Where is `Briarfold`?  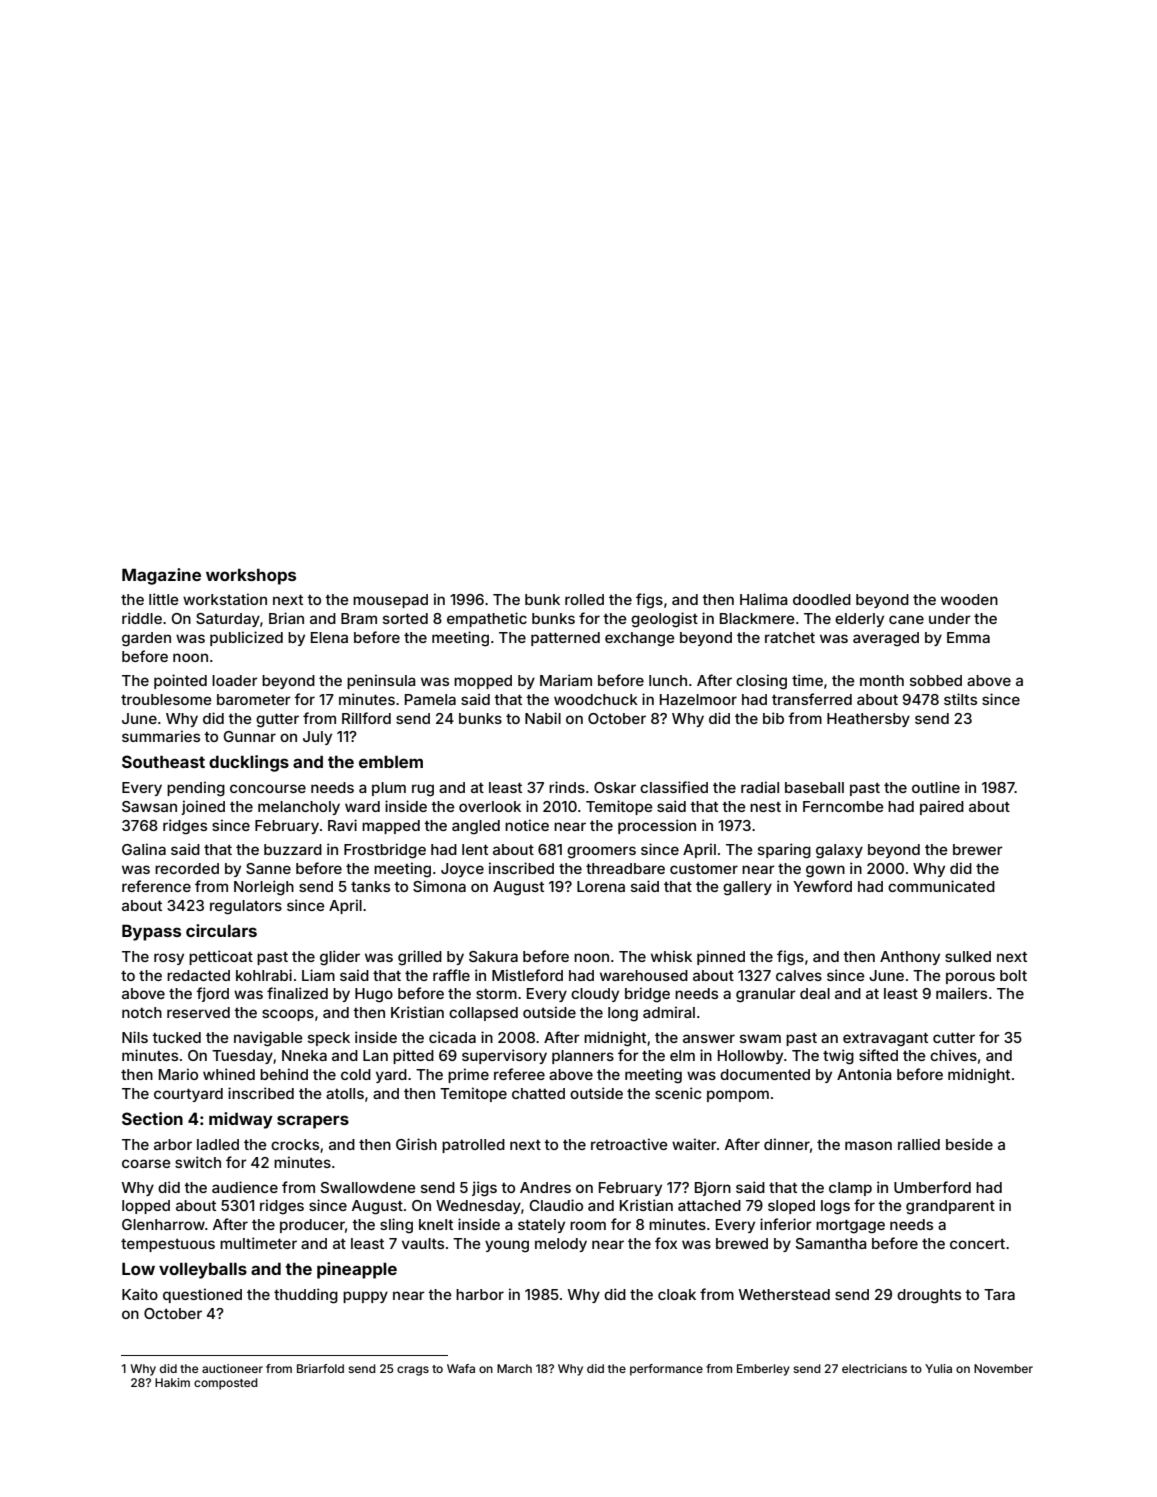 Briarfold is located at coordinates (320, 1368).
